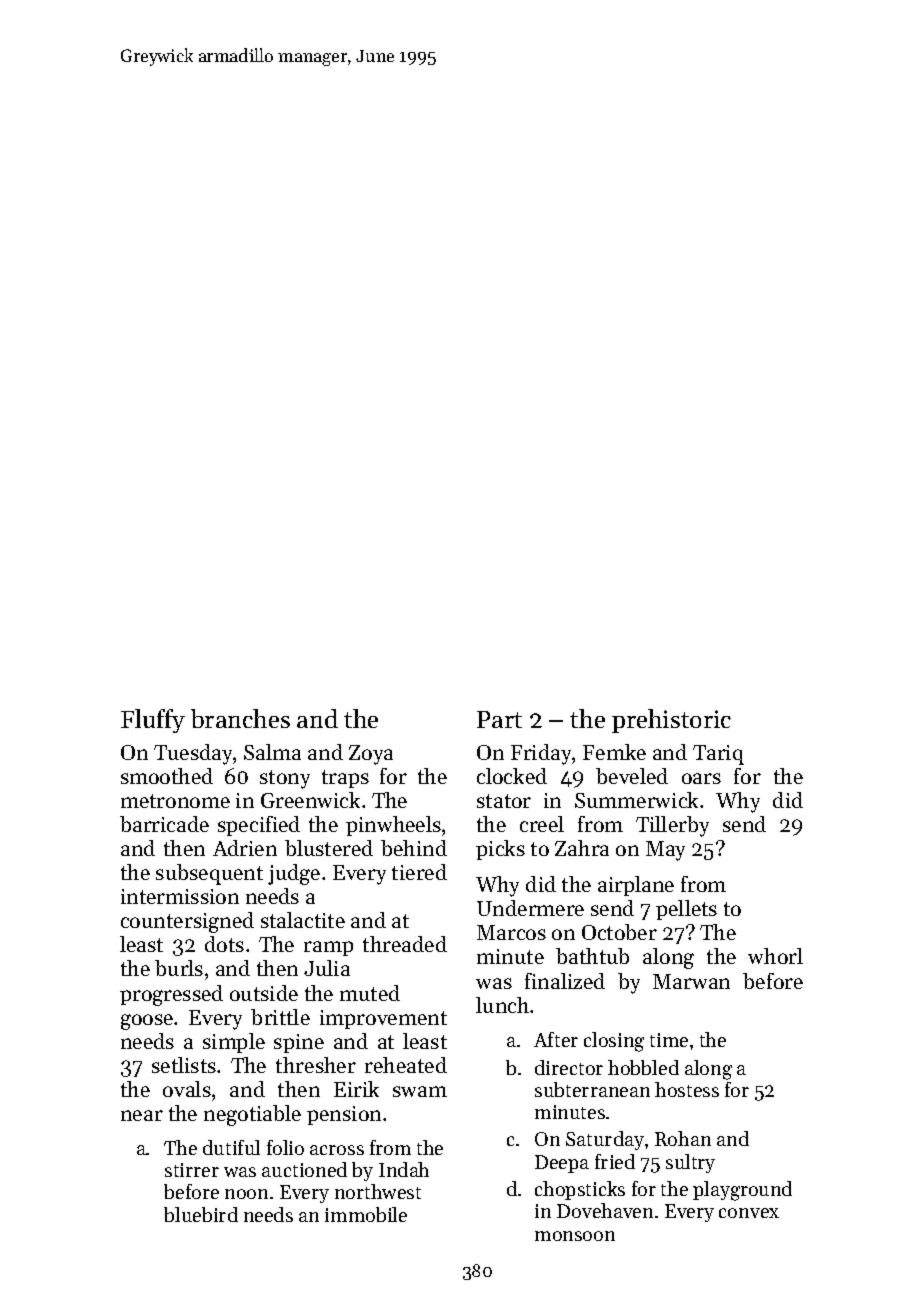 This image has height=1311, width=924. I want to click on time, so click(669, 1040).
